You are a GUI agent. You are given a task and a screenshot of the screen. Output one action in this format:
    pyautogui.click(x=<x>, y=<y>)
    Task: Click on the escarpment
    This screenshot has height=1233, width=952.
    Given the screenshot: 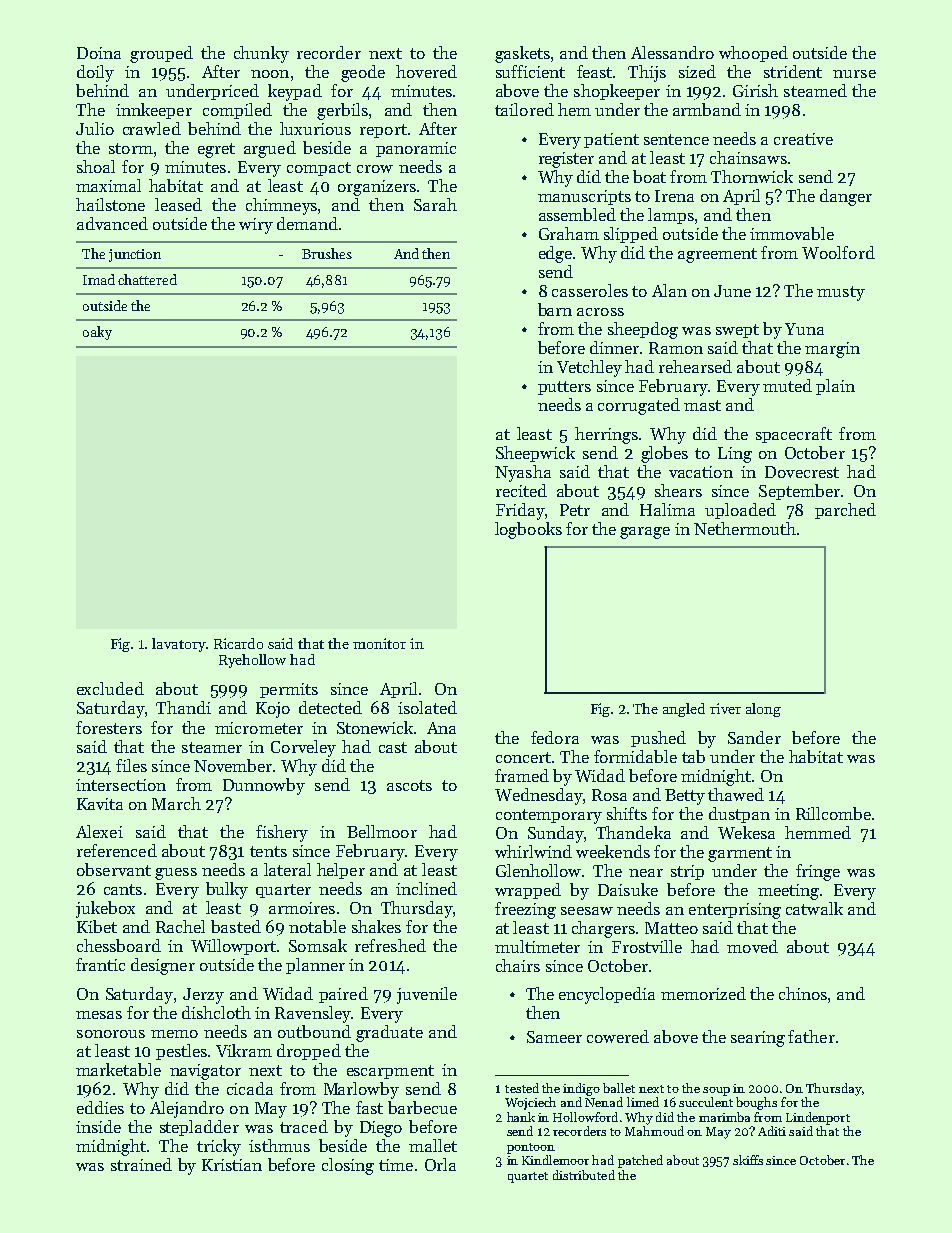 What is the action you would take?
    pyautogui.click(x=390, y=1072)
